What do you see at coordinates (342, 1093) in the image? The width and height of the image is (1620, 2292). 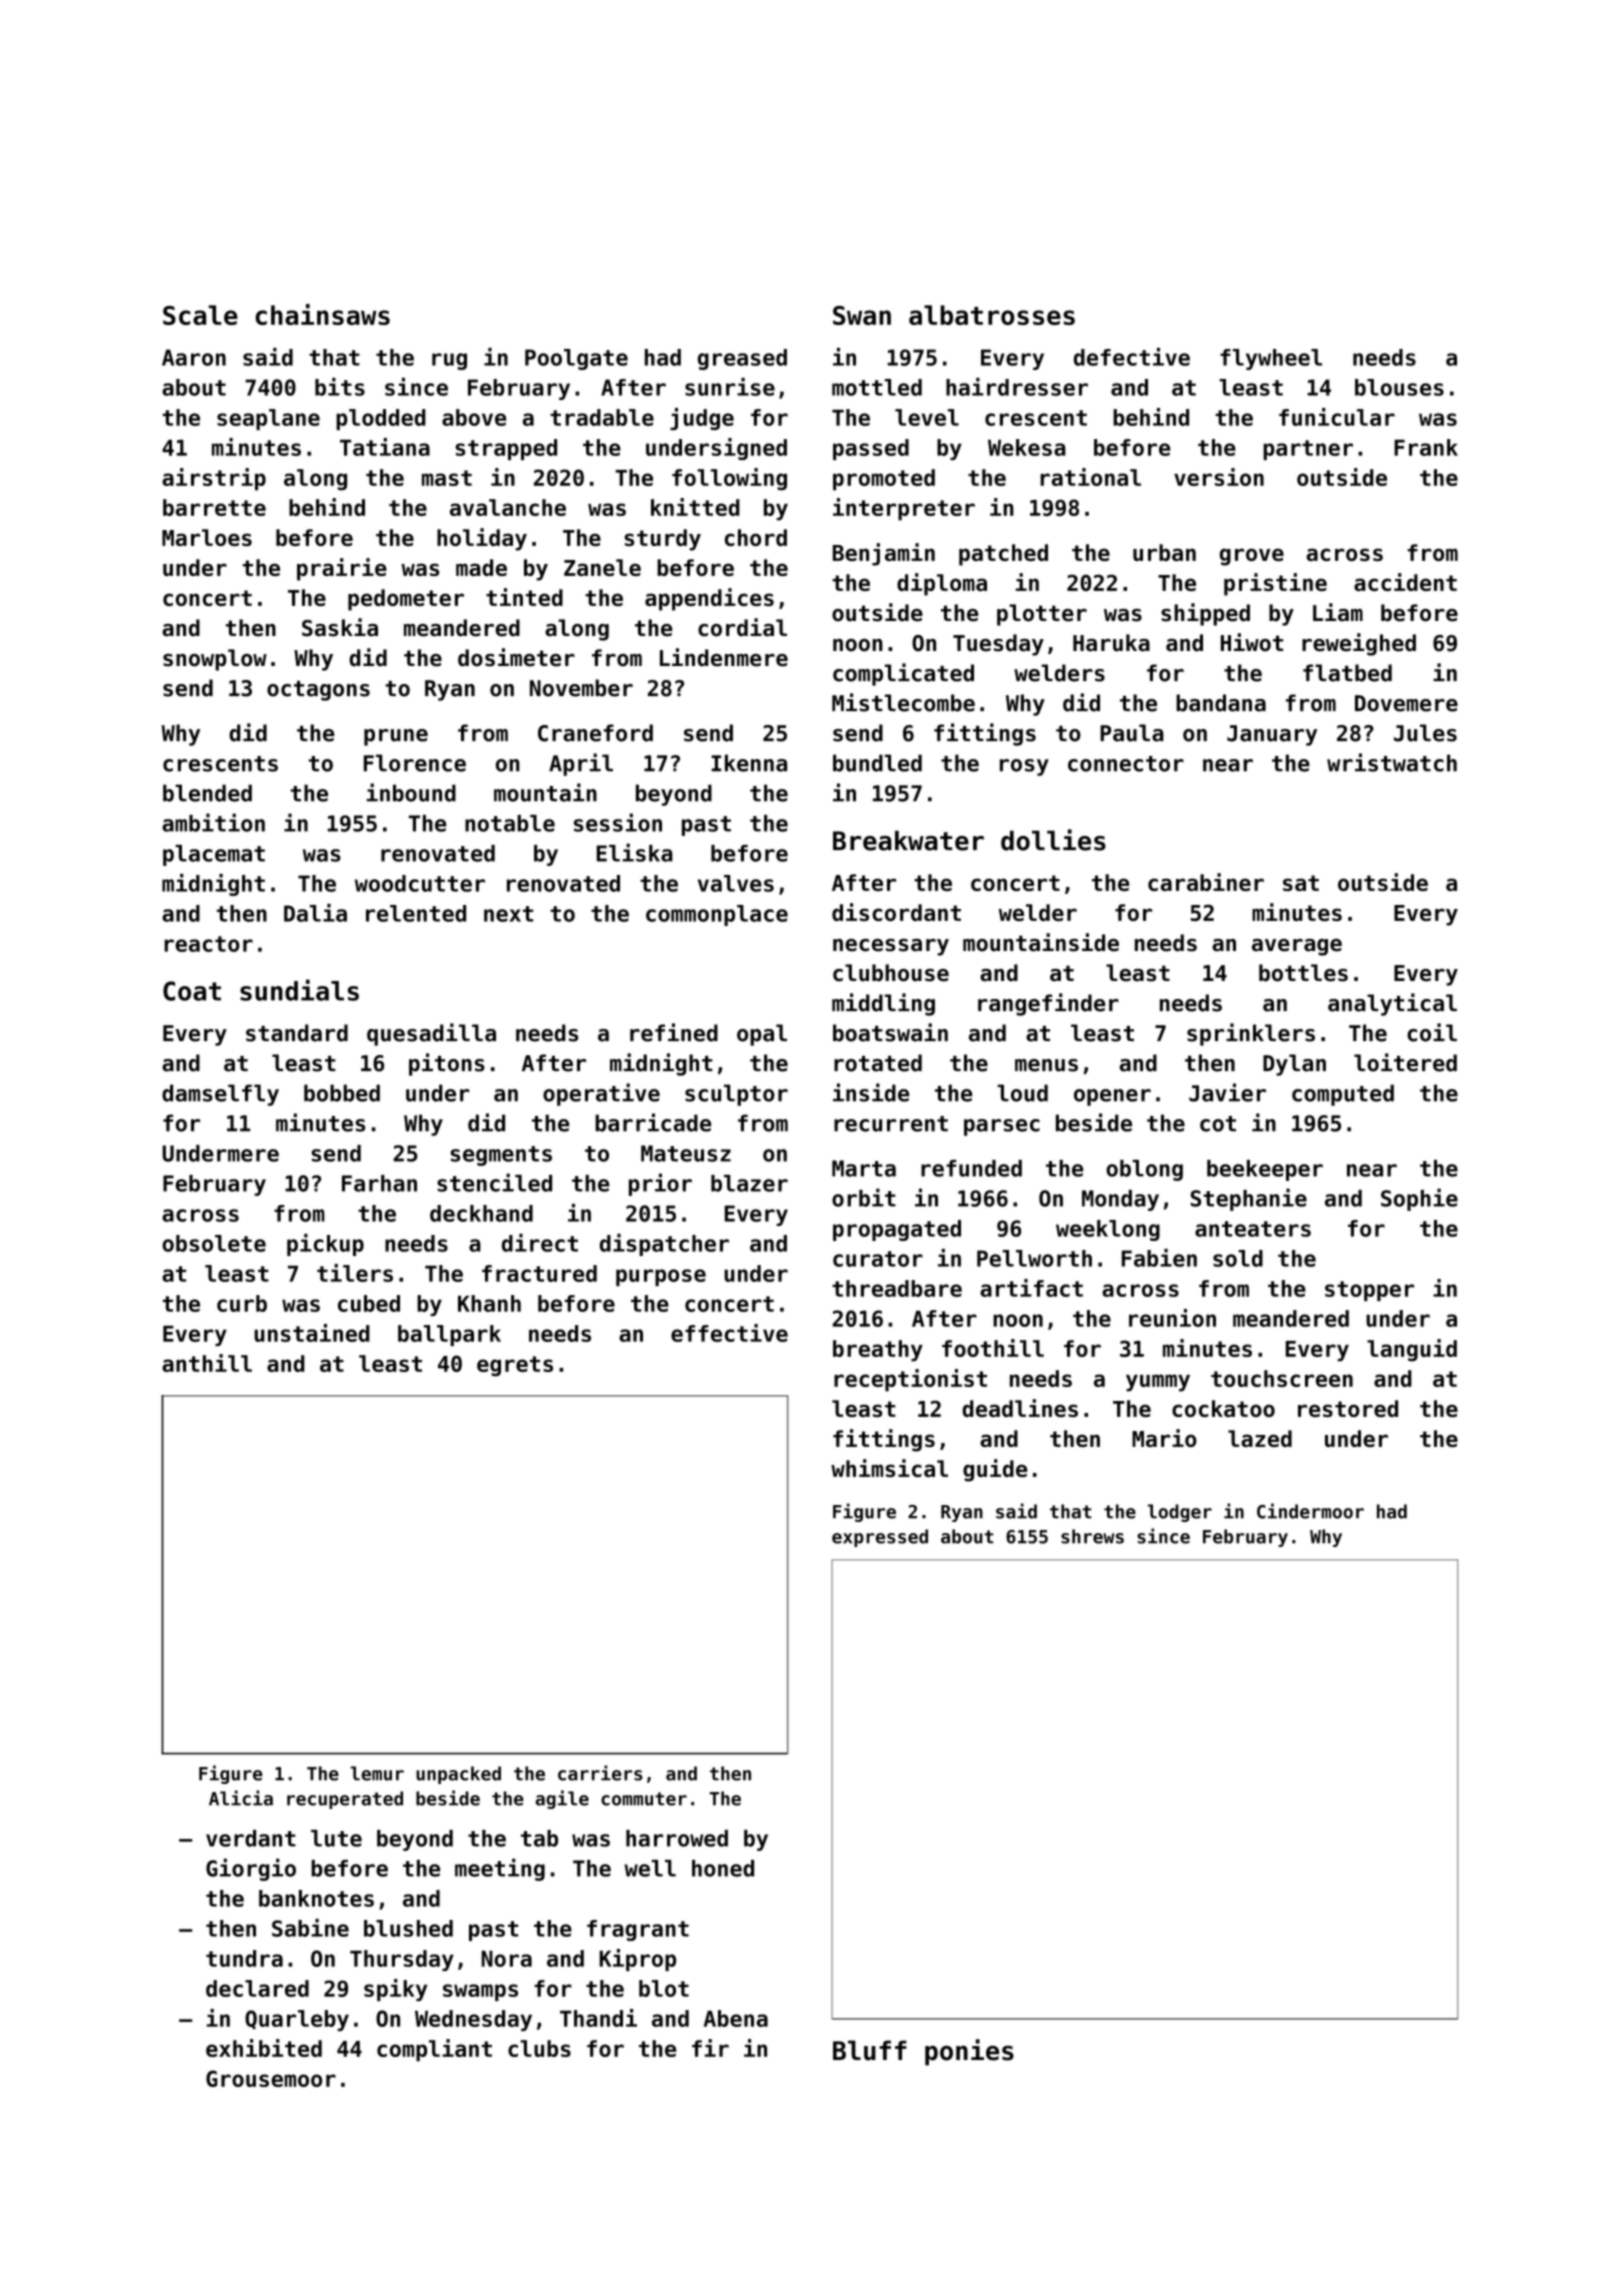 I see `bobbed` at bounding box center [342, 1093].
